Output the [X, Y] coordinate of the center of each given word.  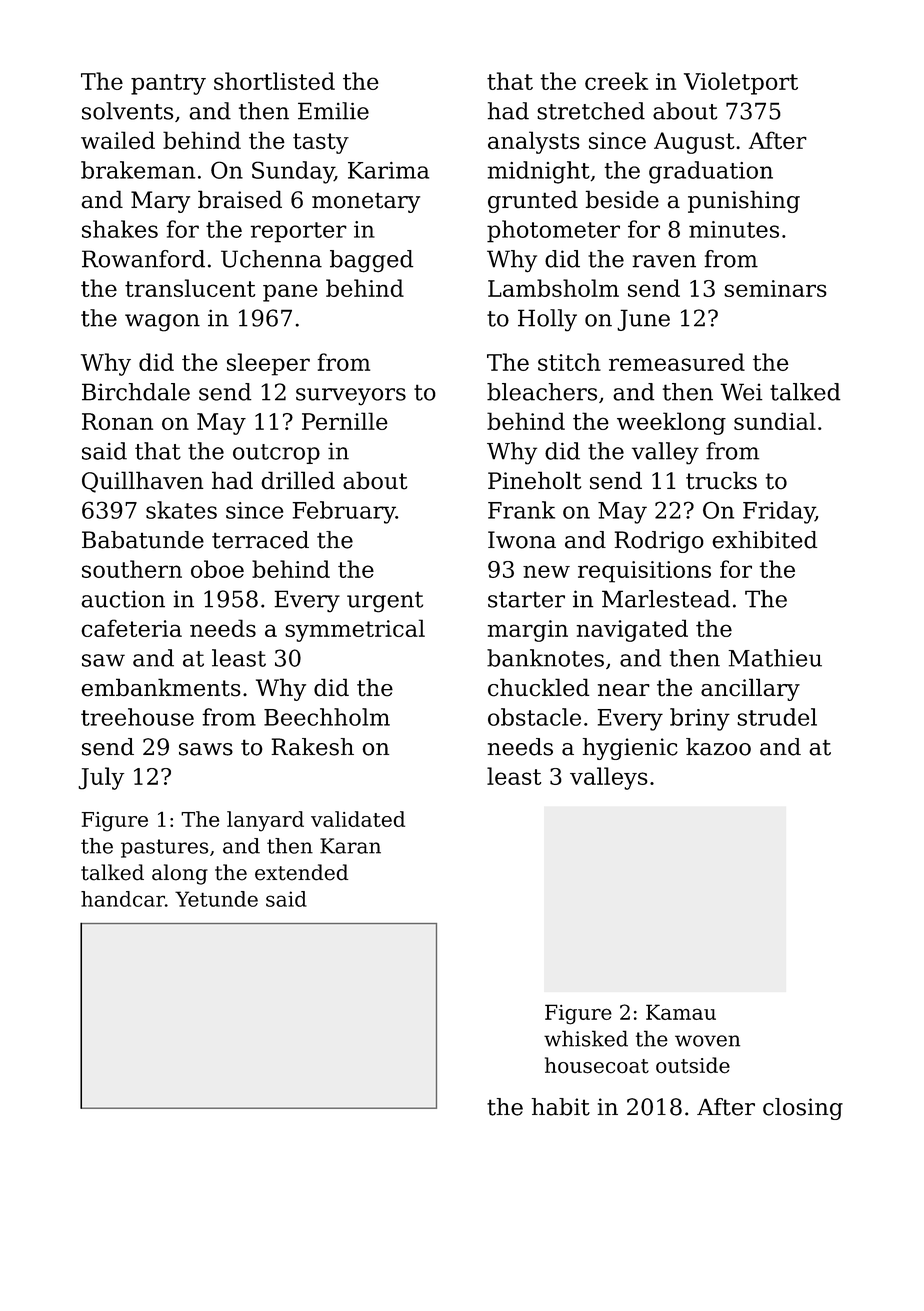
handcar [123, 899]
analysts [534, 142]
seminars [775, 288]
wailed [118, 140]
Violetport [741, 83]
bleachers [542, 392]
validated [358, 819]
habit [561, 1107]
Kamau [681, 1012]
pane [290, 293]
